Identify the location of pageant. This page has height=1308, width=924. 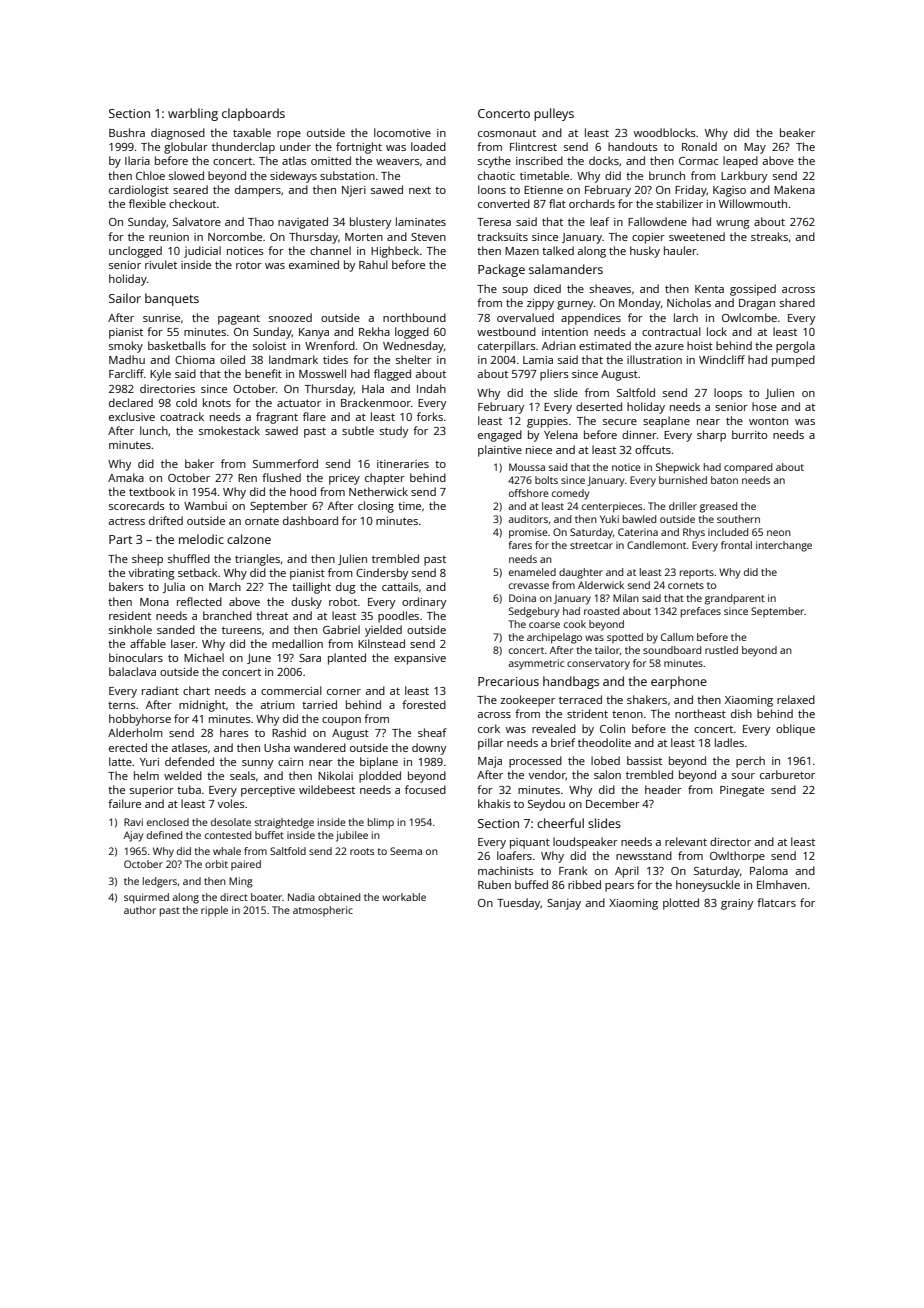
(239, 319).
